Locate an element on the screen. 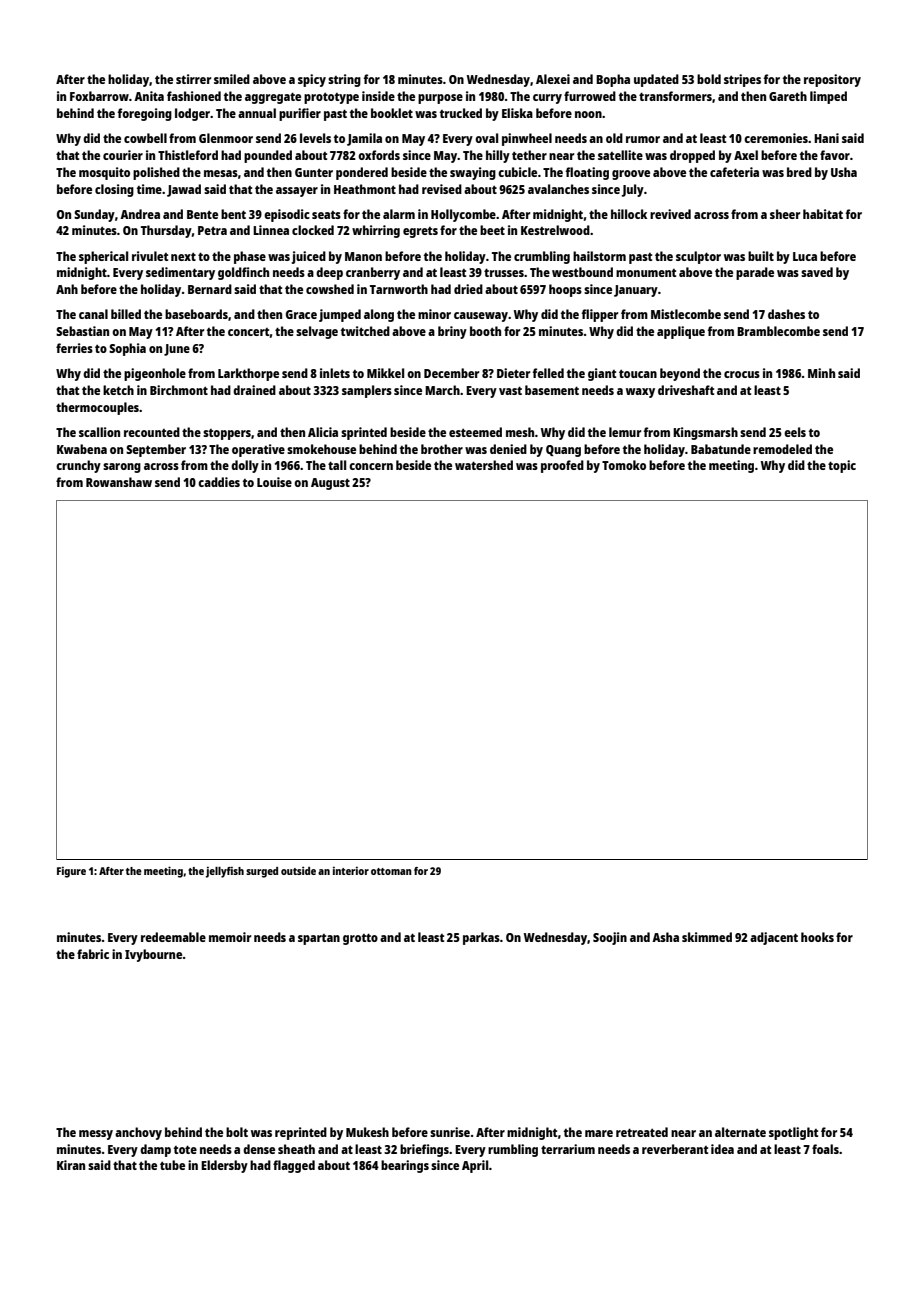  stirrer is located at coordinates (193, 79).
